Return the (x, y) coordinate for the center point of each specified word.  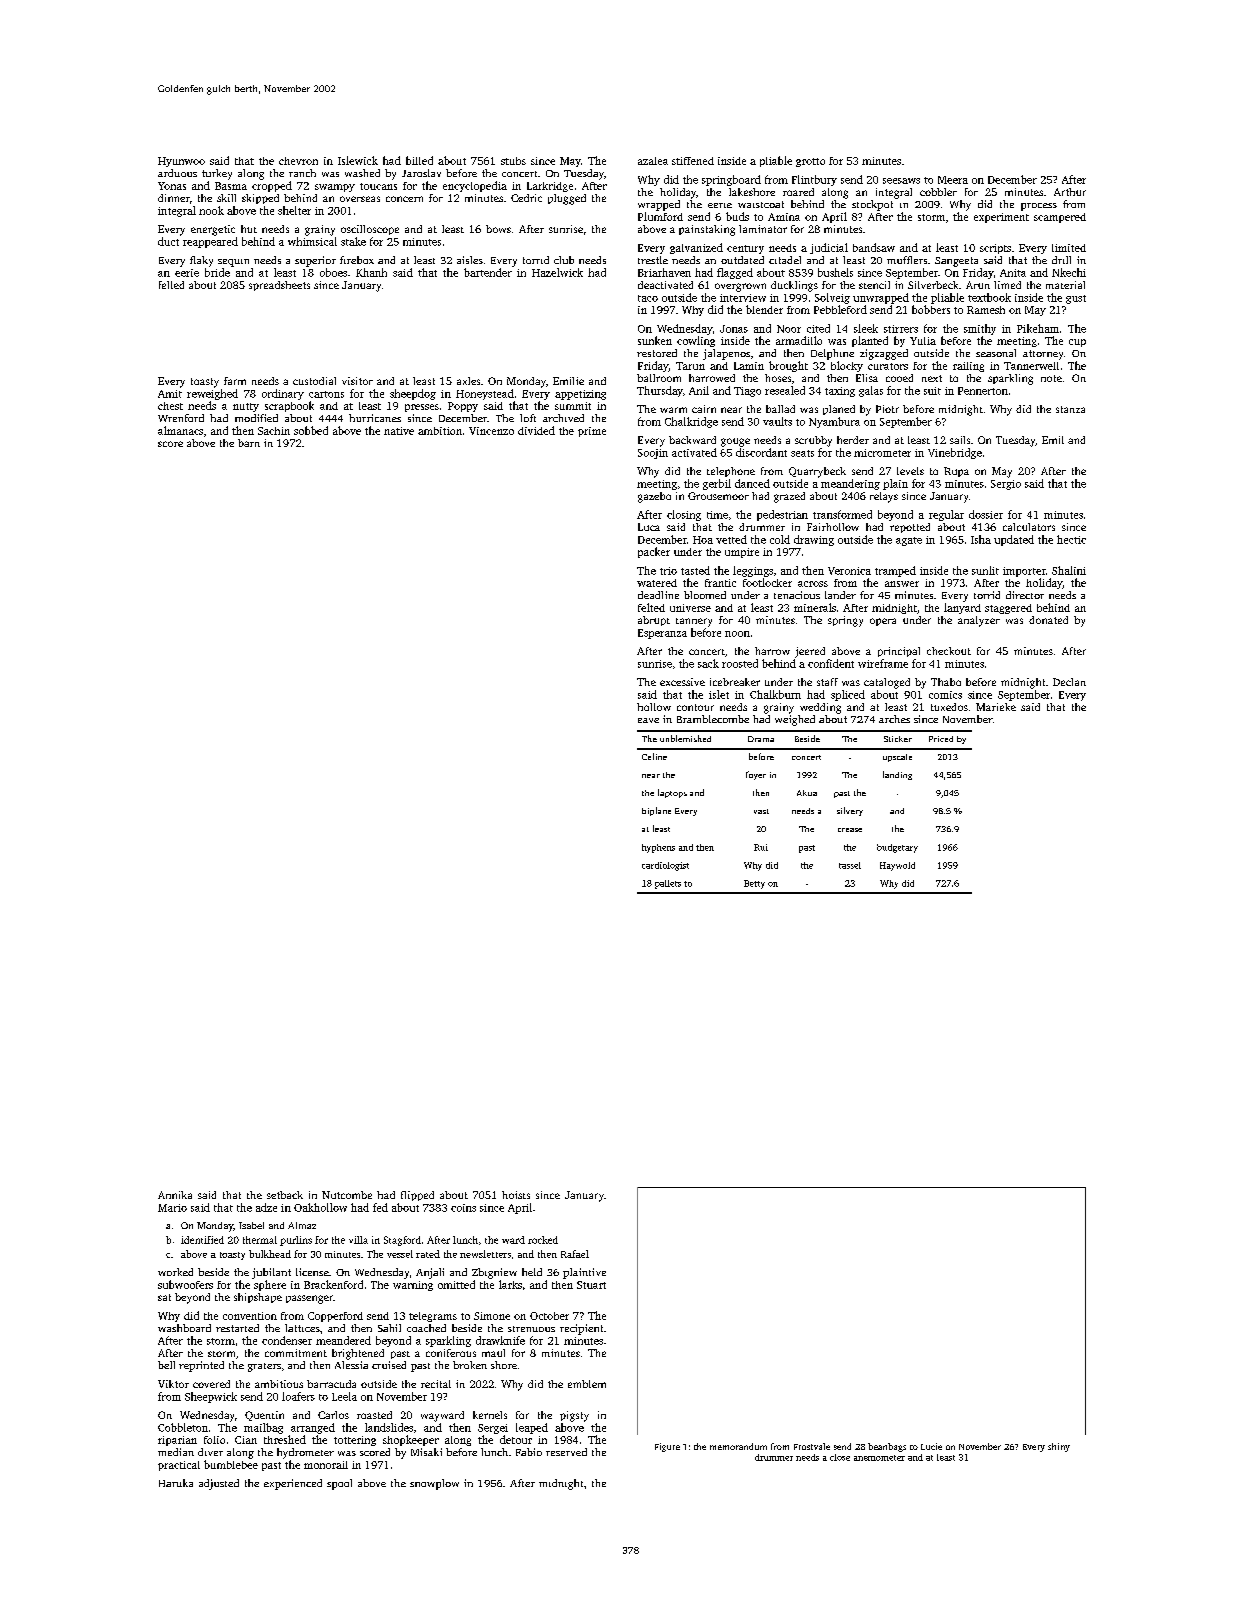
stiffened (693, 161)
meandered (343, 1340)
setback (285, 1195)
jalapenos (726, 354)
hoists (516, 1195)
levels (910, 471)
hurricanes (375, 418)
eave (648, 720)
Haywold (897, 866)
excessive (682, 682)
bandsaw (874, 247)
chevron (298, 161)
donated (1048, 620)
